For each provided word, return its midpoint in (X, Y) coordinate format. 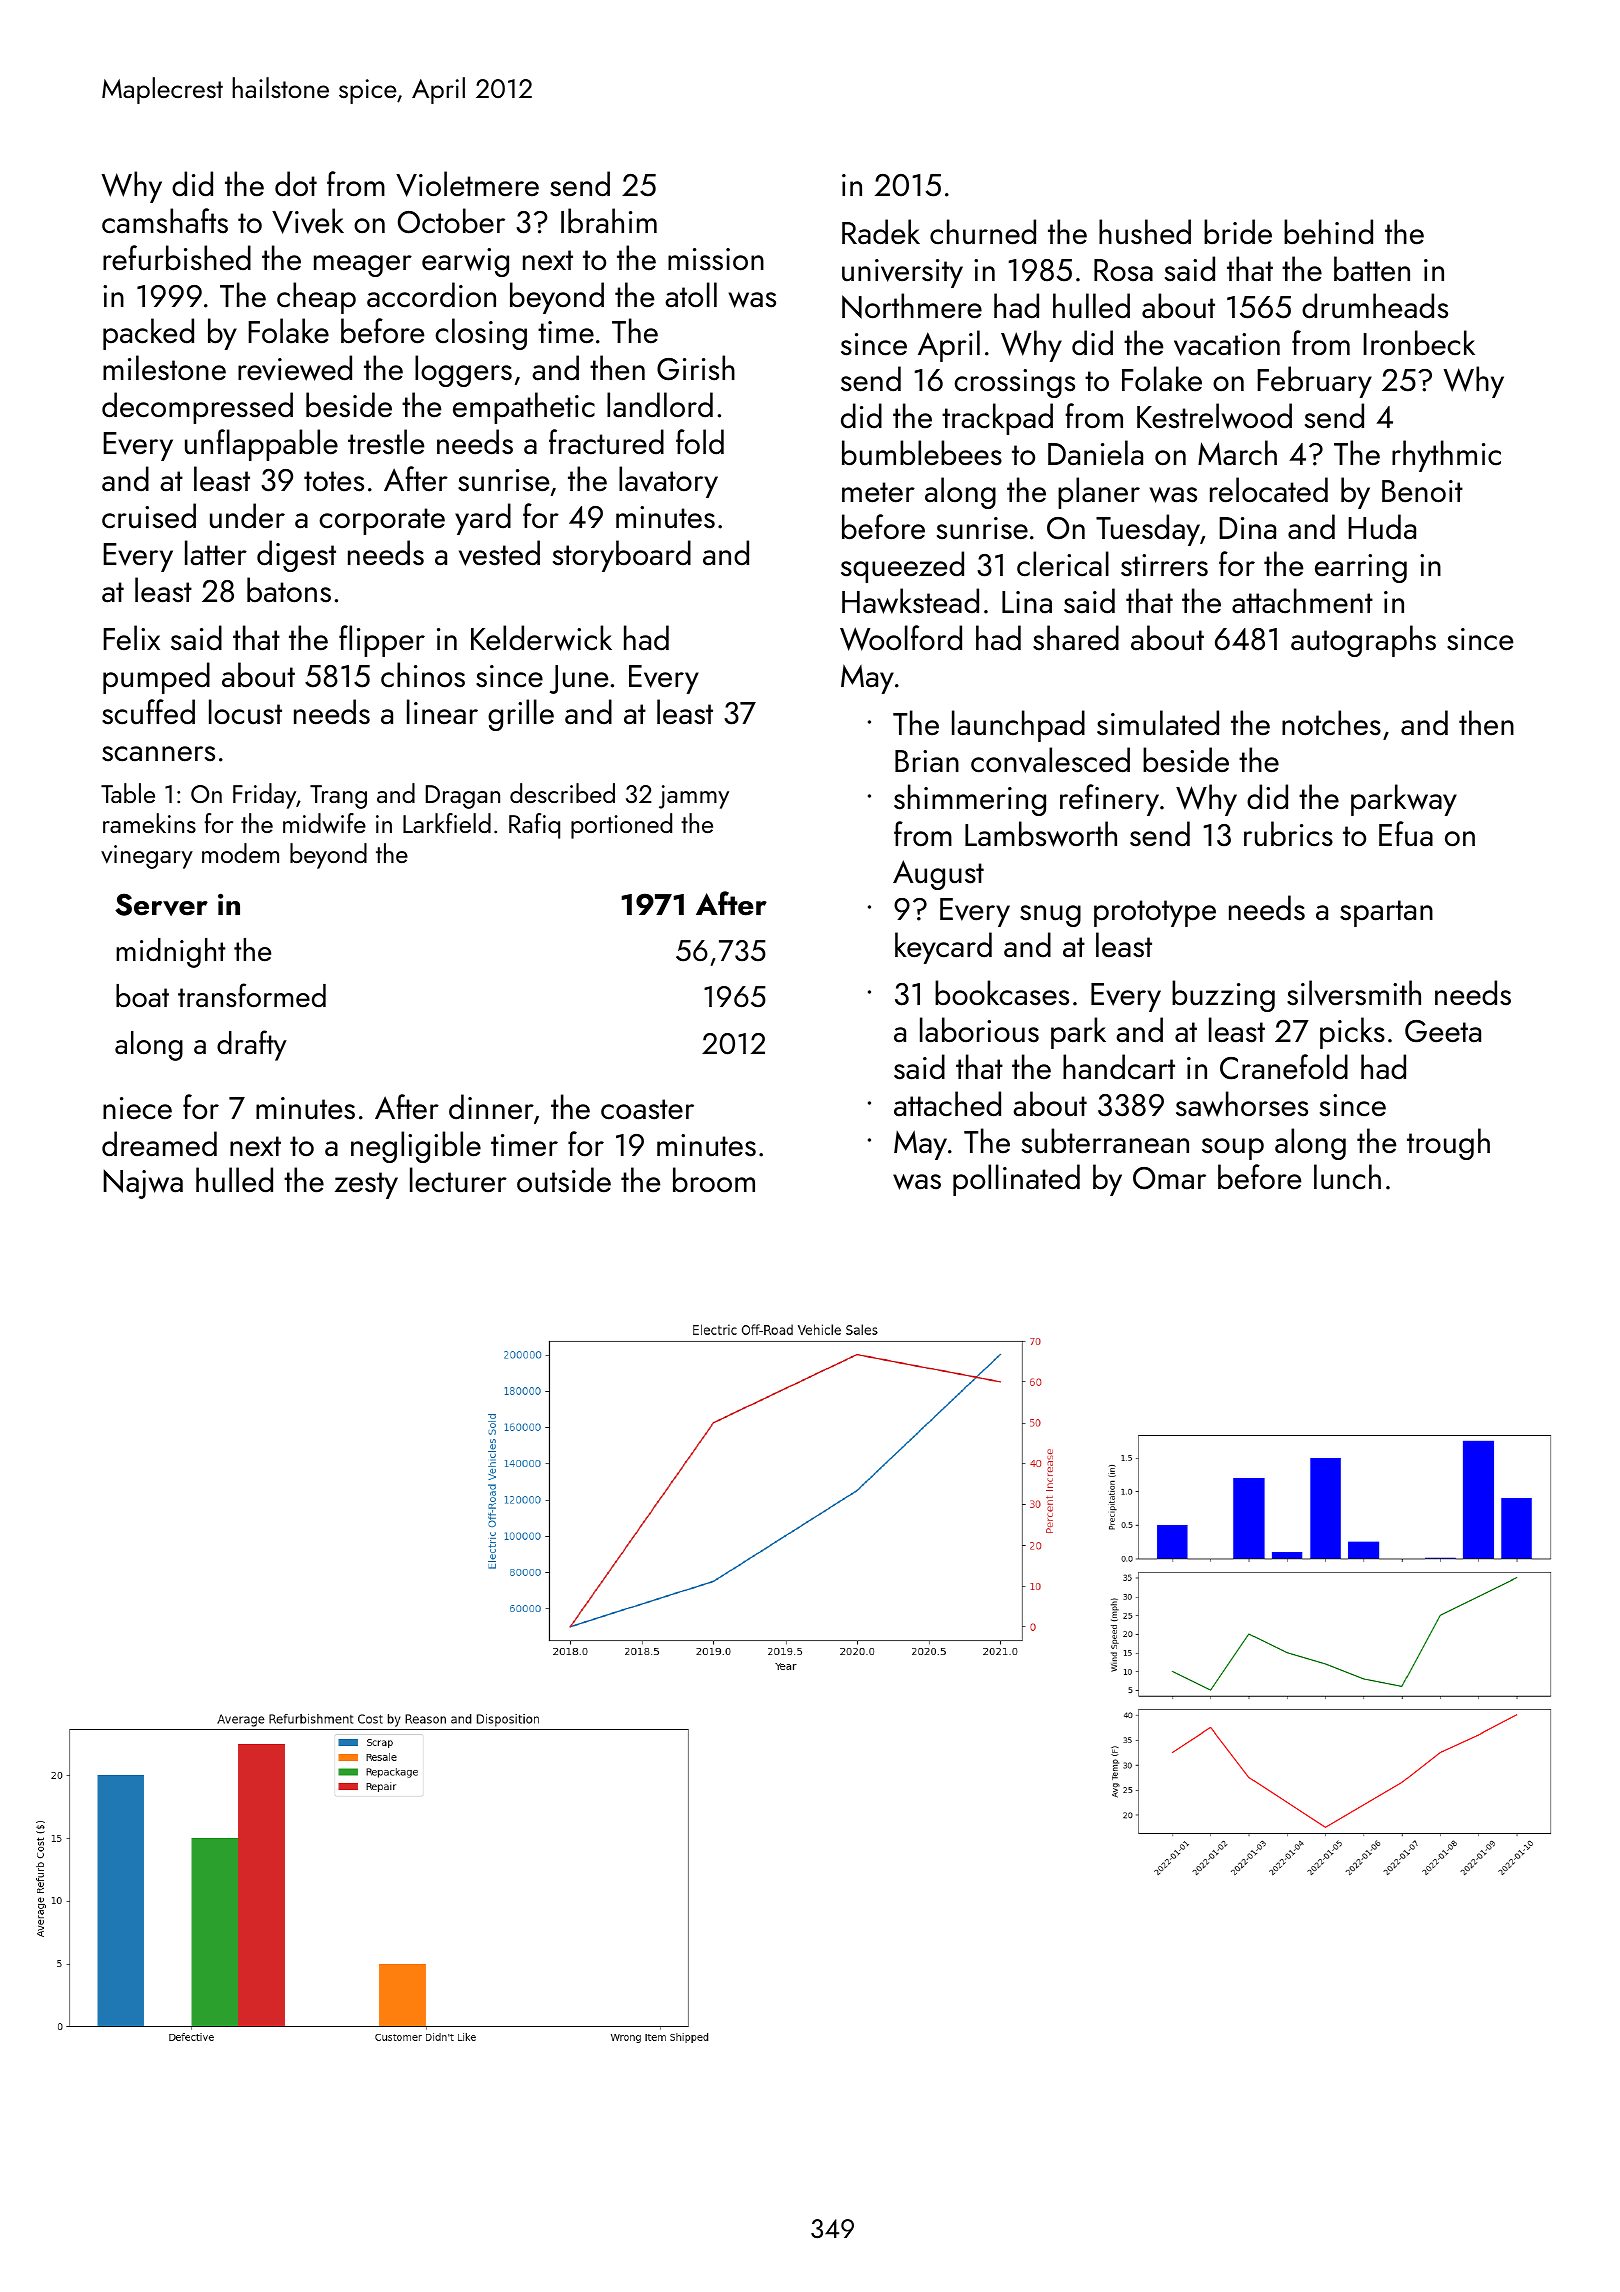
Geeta (1443, 1031)
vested (499, 553)
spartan (1386, 913)
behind (1328, 232)
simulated (1158, 723)
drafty (252, 1045)
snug (1050, 916)
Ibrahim (609, 221)
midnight (170, 953)
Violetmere (467, 184)
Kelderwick (541, 638)
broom (714, 1180)
